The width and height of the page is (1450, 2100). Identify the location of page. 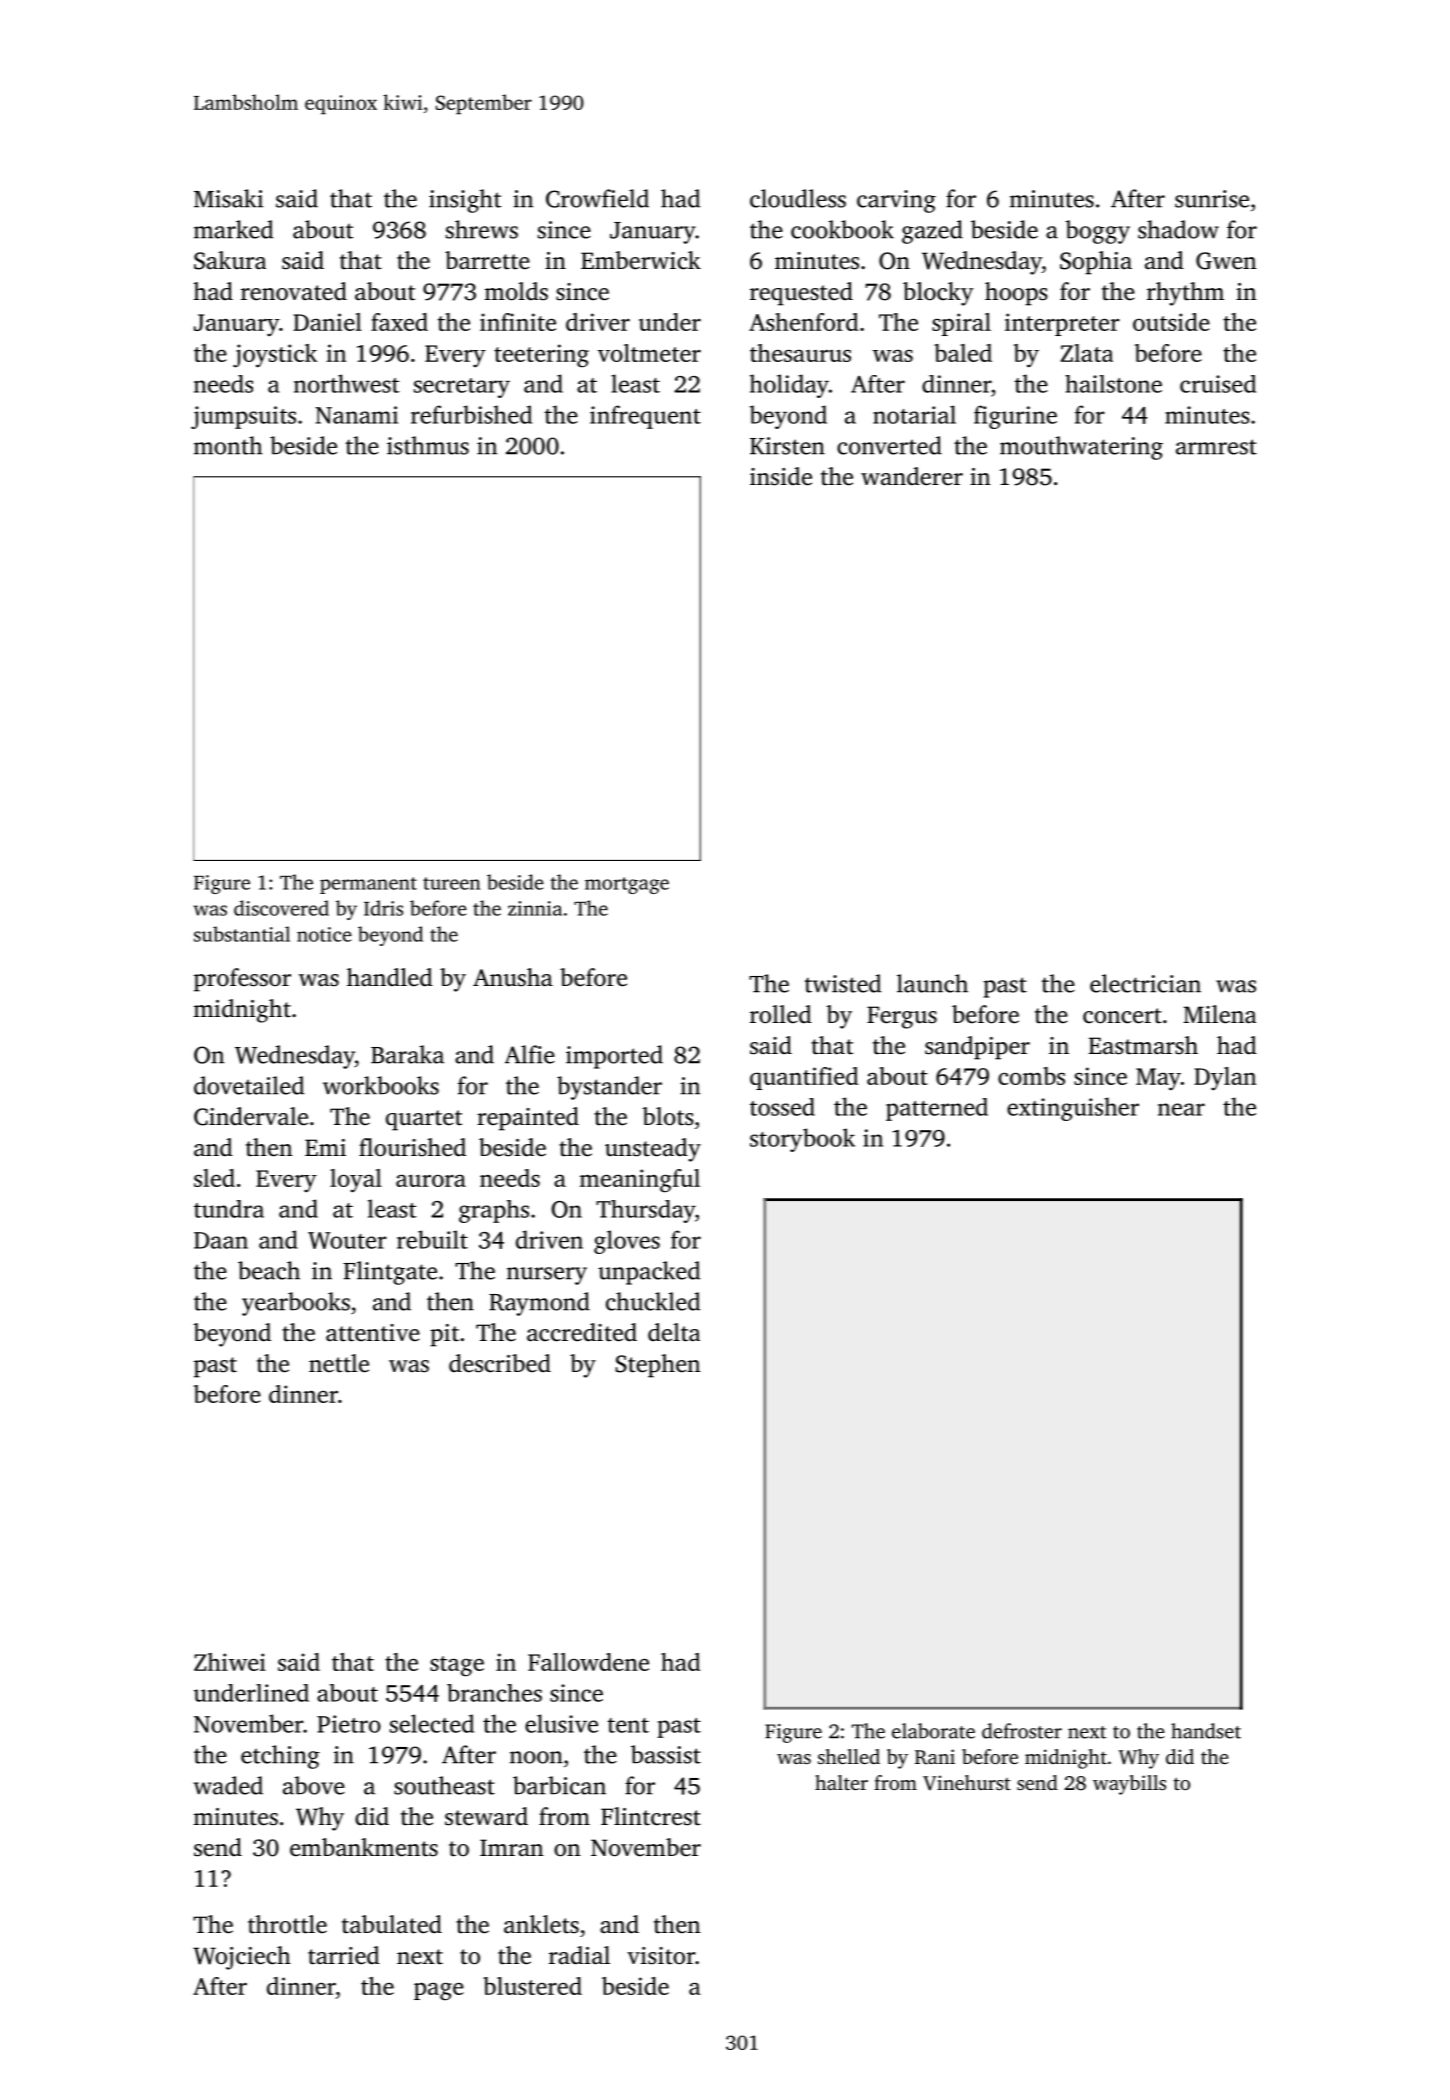
(439, 1992).
